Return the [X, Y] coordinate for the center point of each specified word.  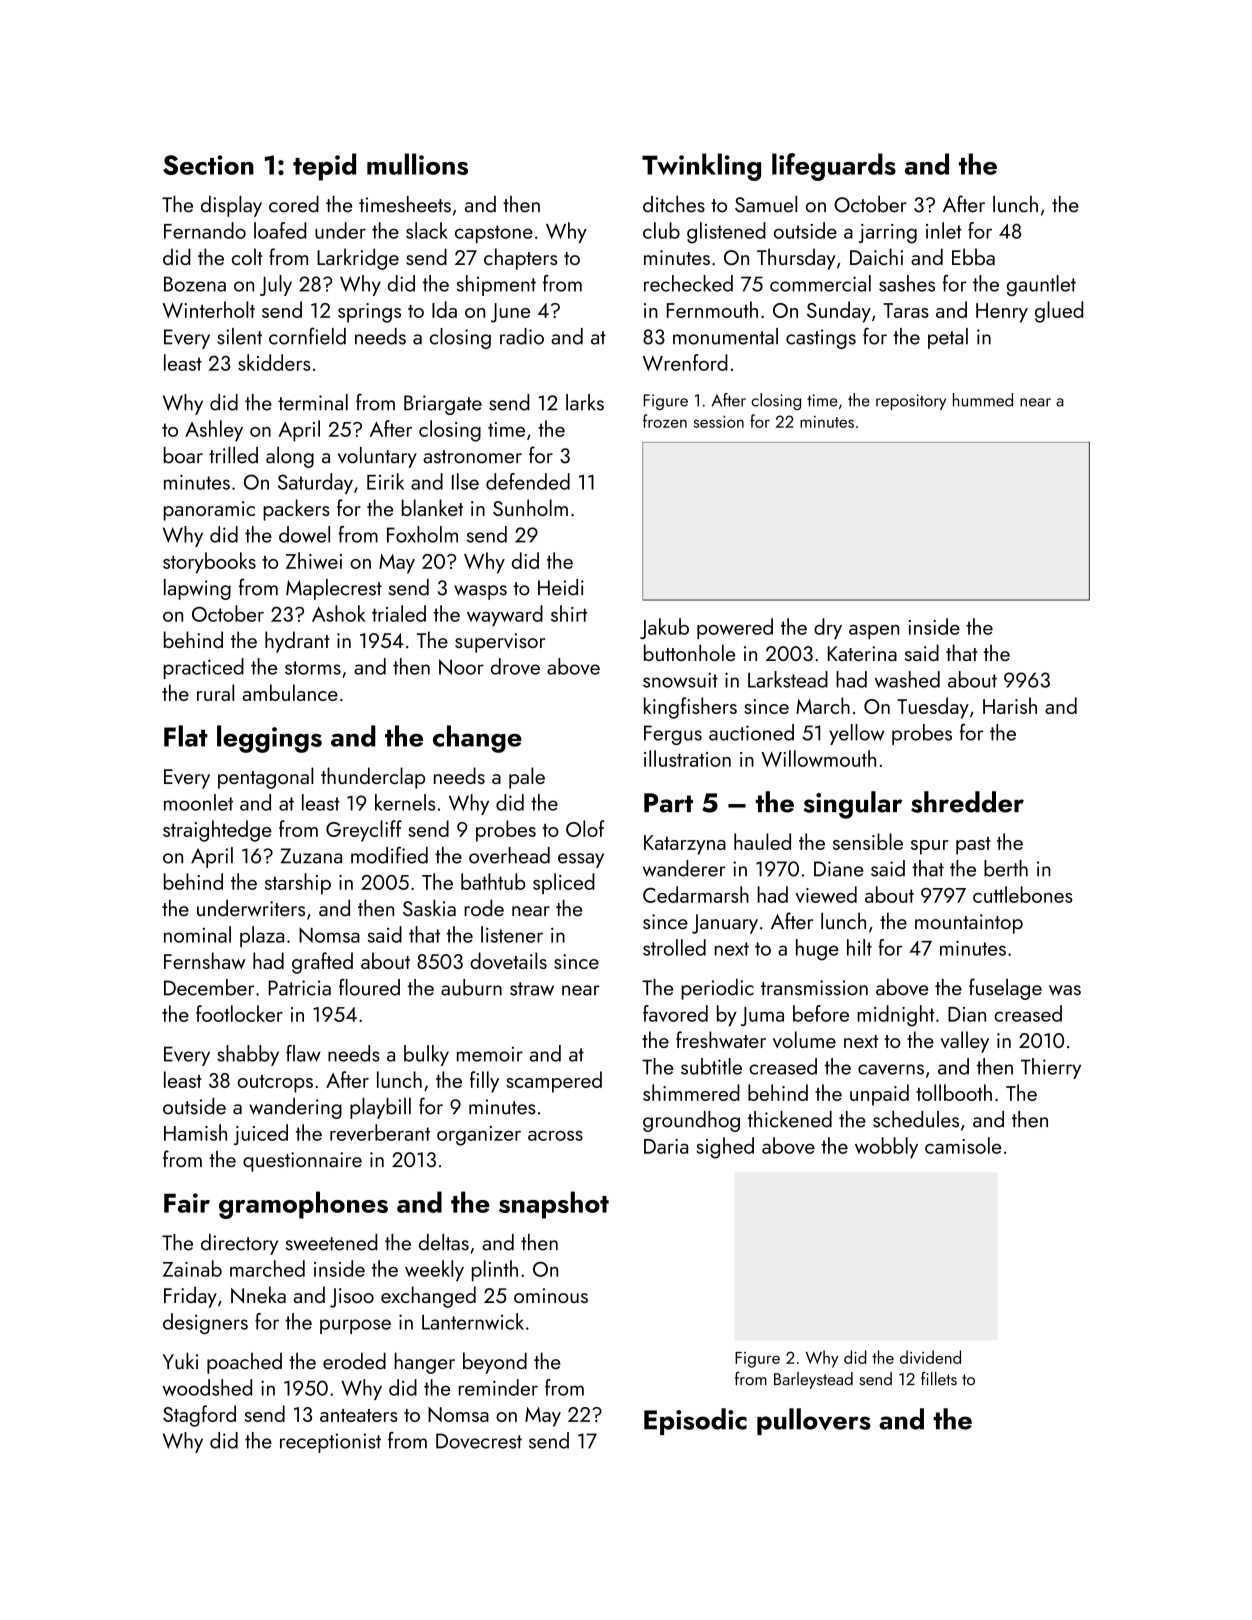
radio [522, 336]
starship [298, 884]
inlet [944, 230]
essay [581, 860]
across [555, 1136]
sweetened [331, 1242]
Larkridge [358, 259]
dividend [930, 1357]
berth [1006, 868]
